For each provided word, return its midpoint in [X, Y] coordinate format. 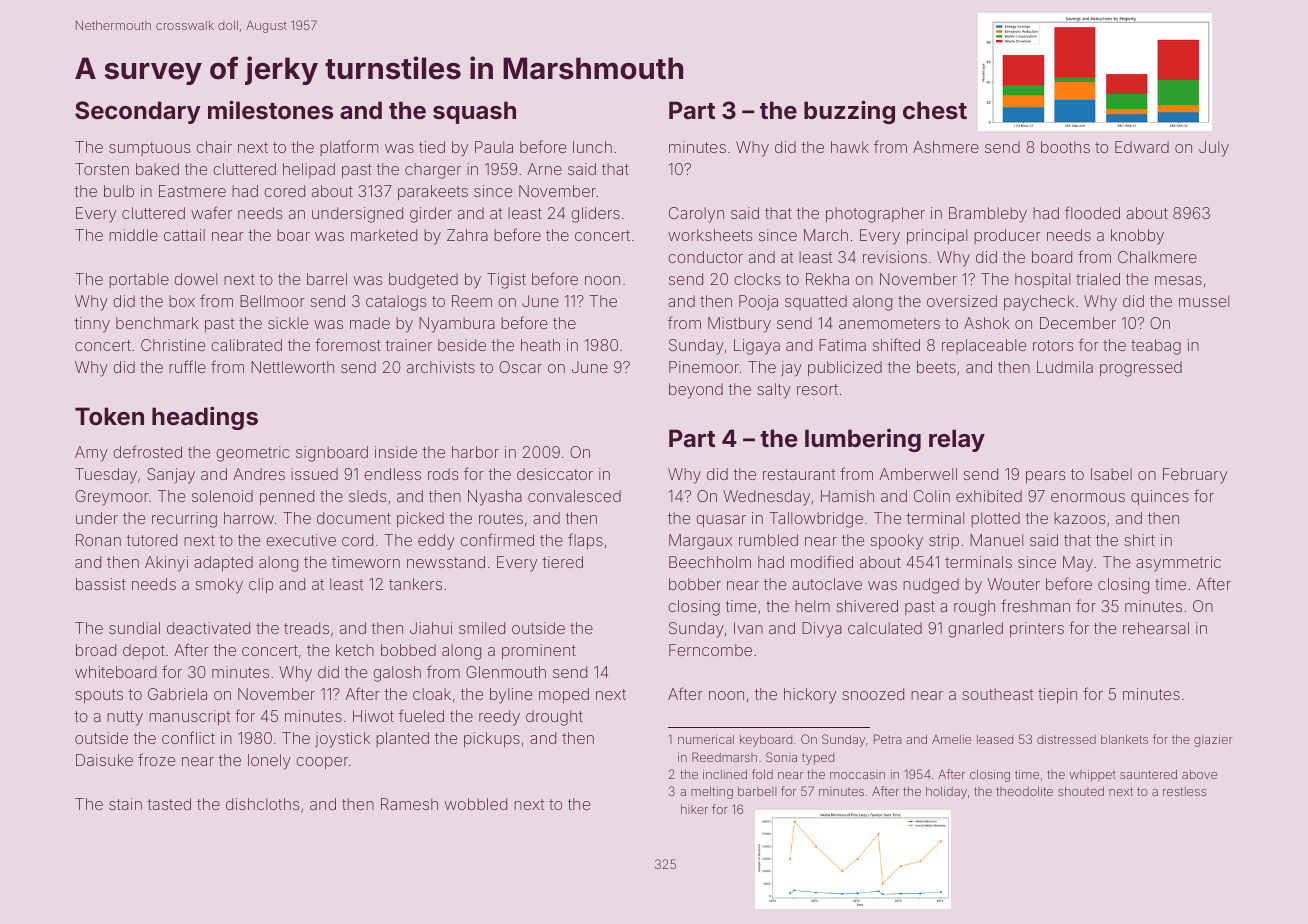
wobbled [476, 804]
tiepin [1057, 695]
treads [306, 628]
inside [396, 452]
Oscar [520, 367]
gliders [595, 215]
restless [1184, 791]
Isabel [1111, 474]
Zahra [467, 235]
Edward [1142, 147]
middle [133, 235]
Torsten [102, 169]
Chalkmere [1157, 257]
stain [125, 804]
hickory [810, 696]
